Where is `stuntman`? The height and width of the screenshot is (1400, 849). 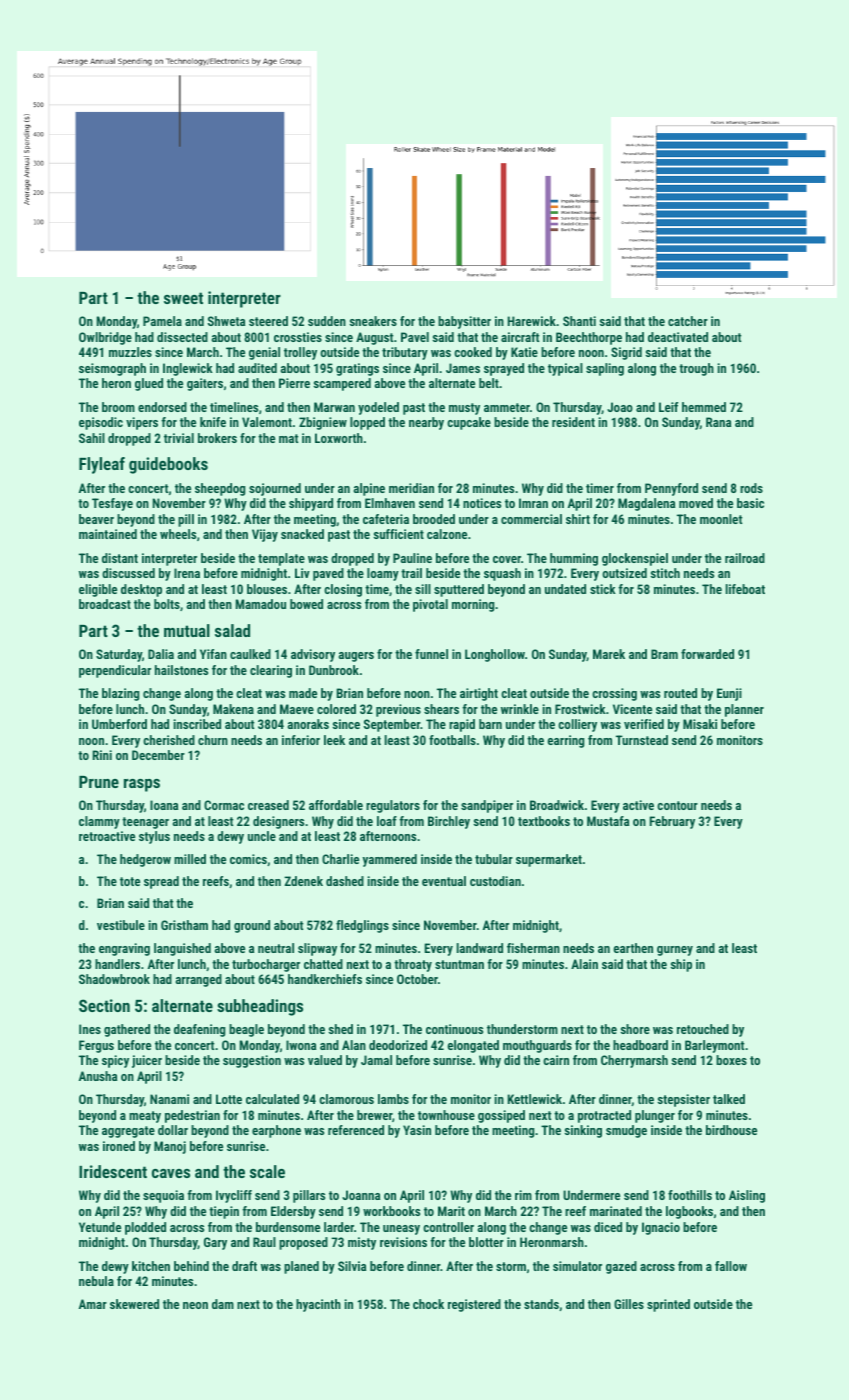 stuntman is located at coordinates (459, 964).
